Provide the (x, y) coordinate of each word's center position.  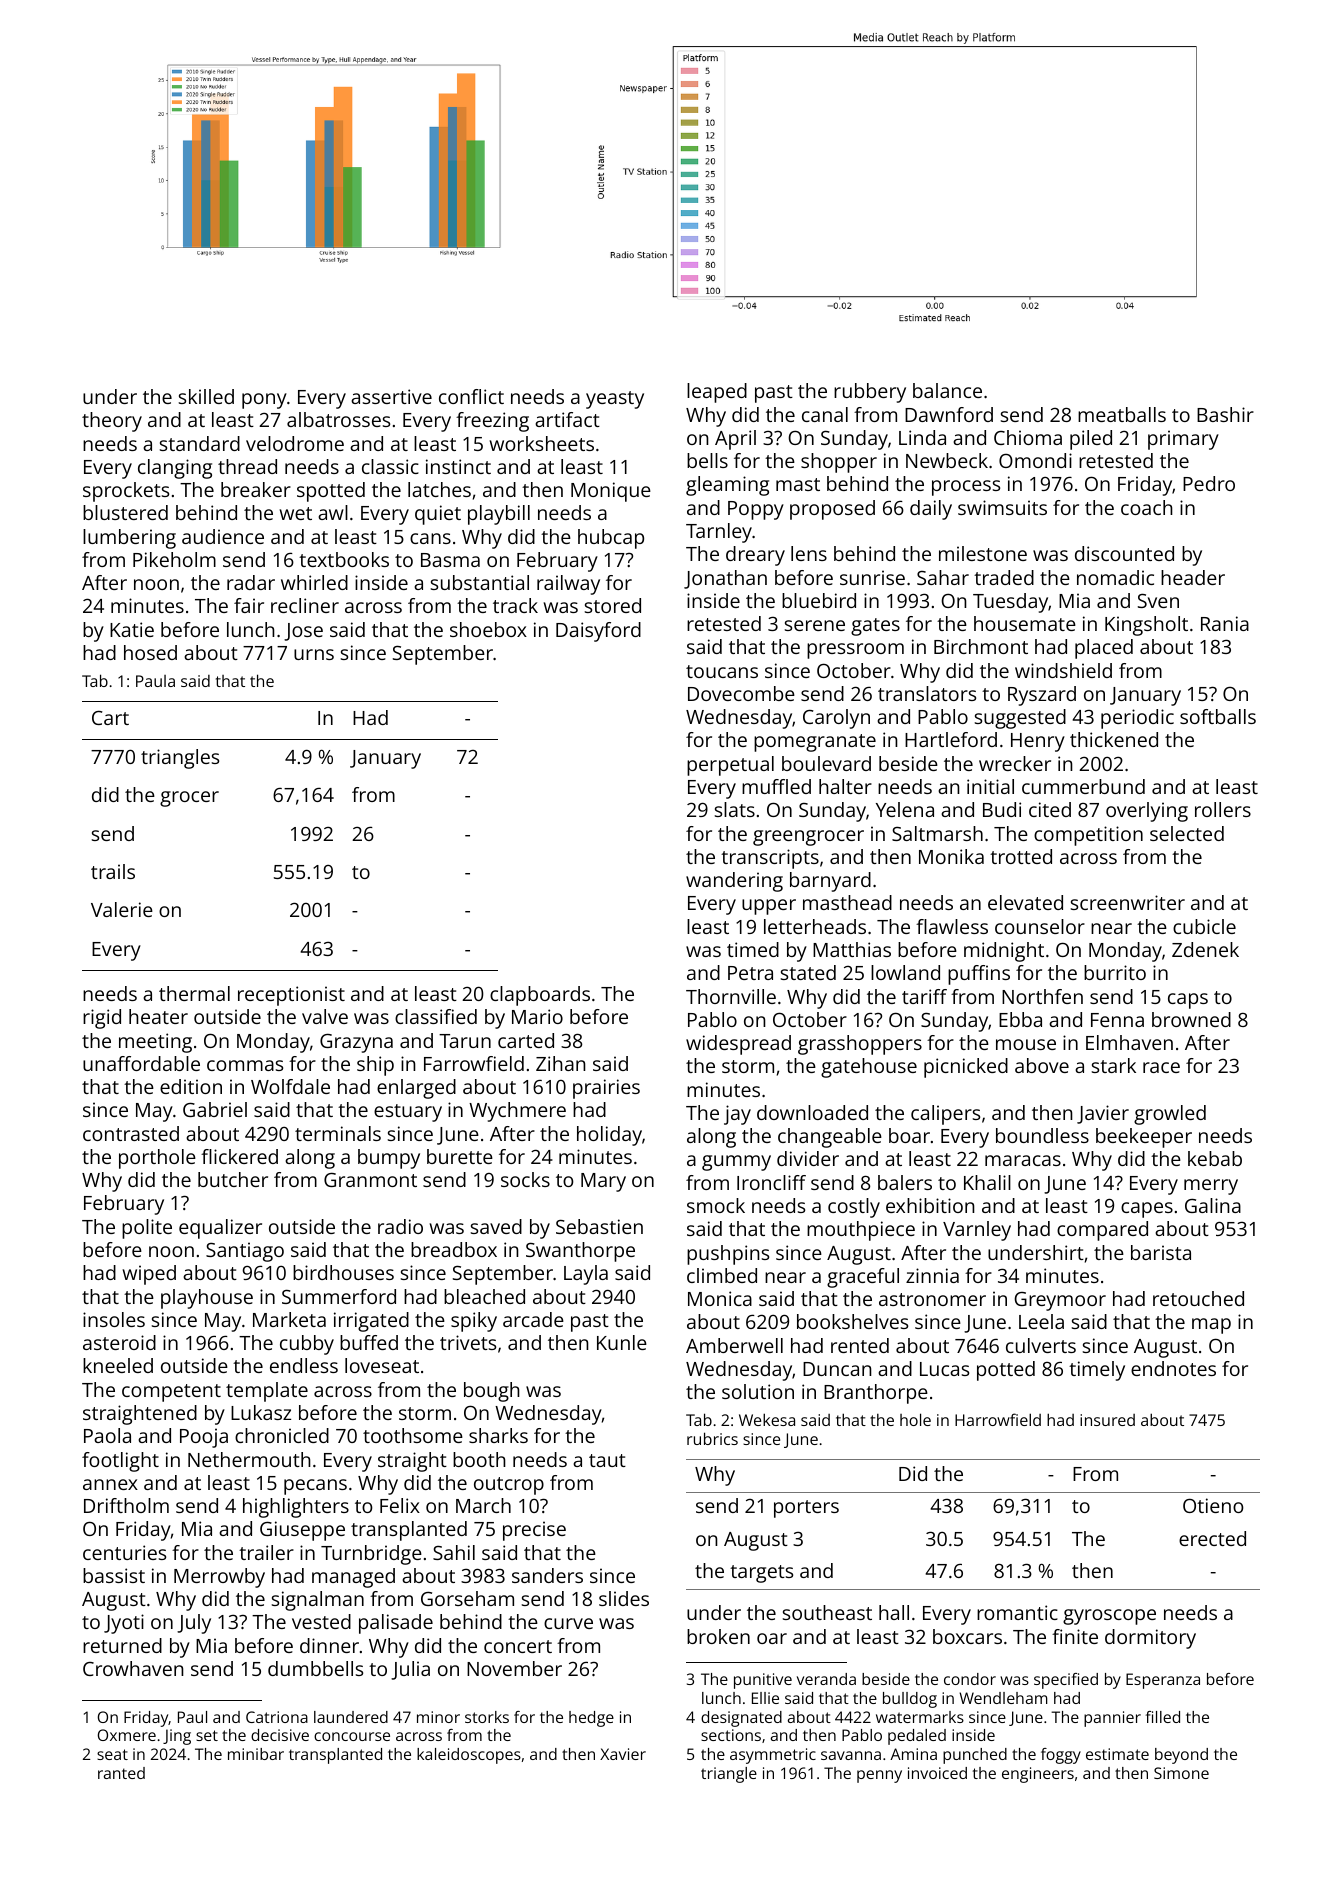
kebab (1215, 1158)
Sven (1158, 600)
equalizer (220, 1229)
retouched (1198, 1298)
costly (854, 1208)
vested (321, 1621)
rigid (102, 1019)
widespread (738, 1045)
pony (264, 401)
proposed (832, 510)
